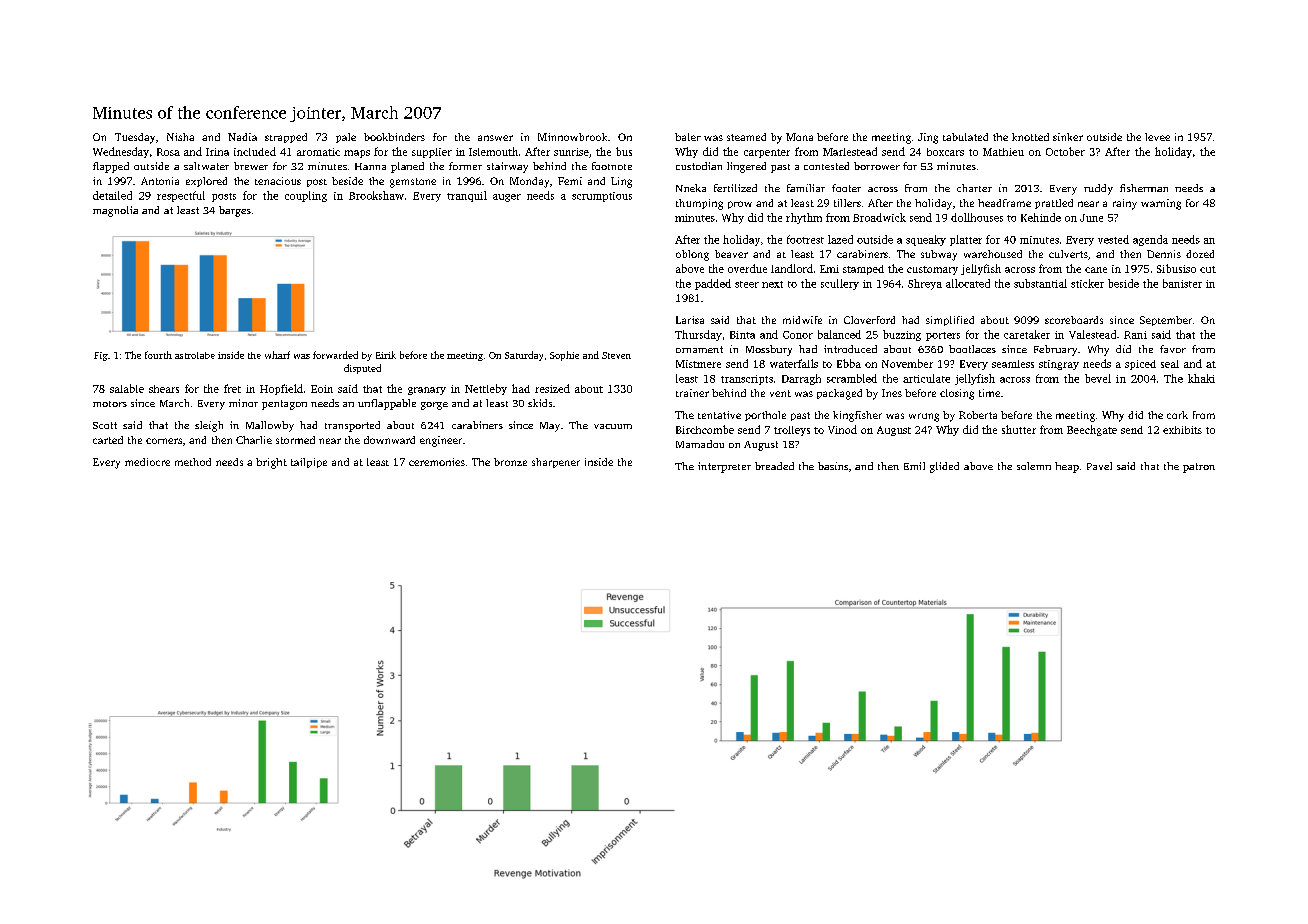 This document has height=924, width=1308. What do you see at coordinates (309, 463) in the document?
I see `tailpipe` at bounding box center [309, 463].
